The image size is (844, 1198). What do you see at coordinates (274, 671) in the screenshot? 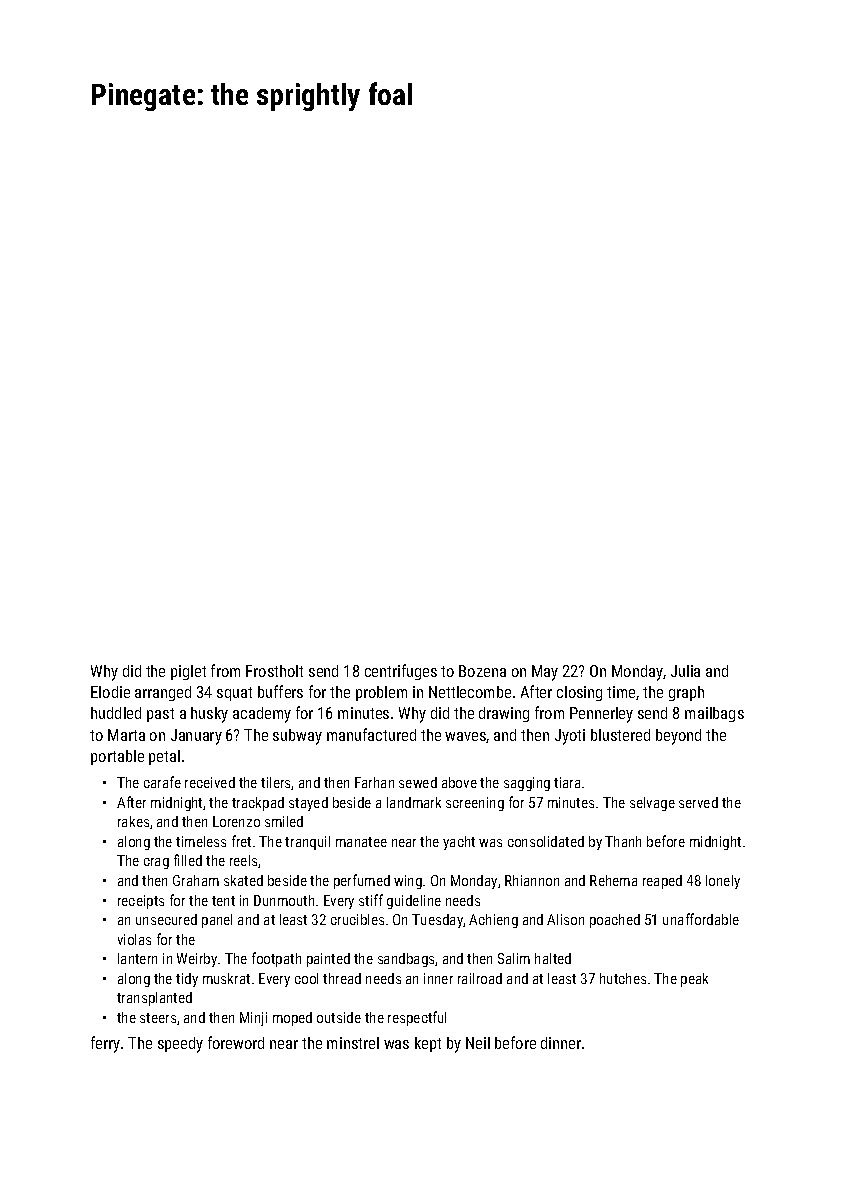
I see `Frostholt` at bounding box center [274, 671].
